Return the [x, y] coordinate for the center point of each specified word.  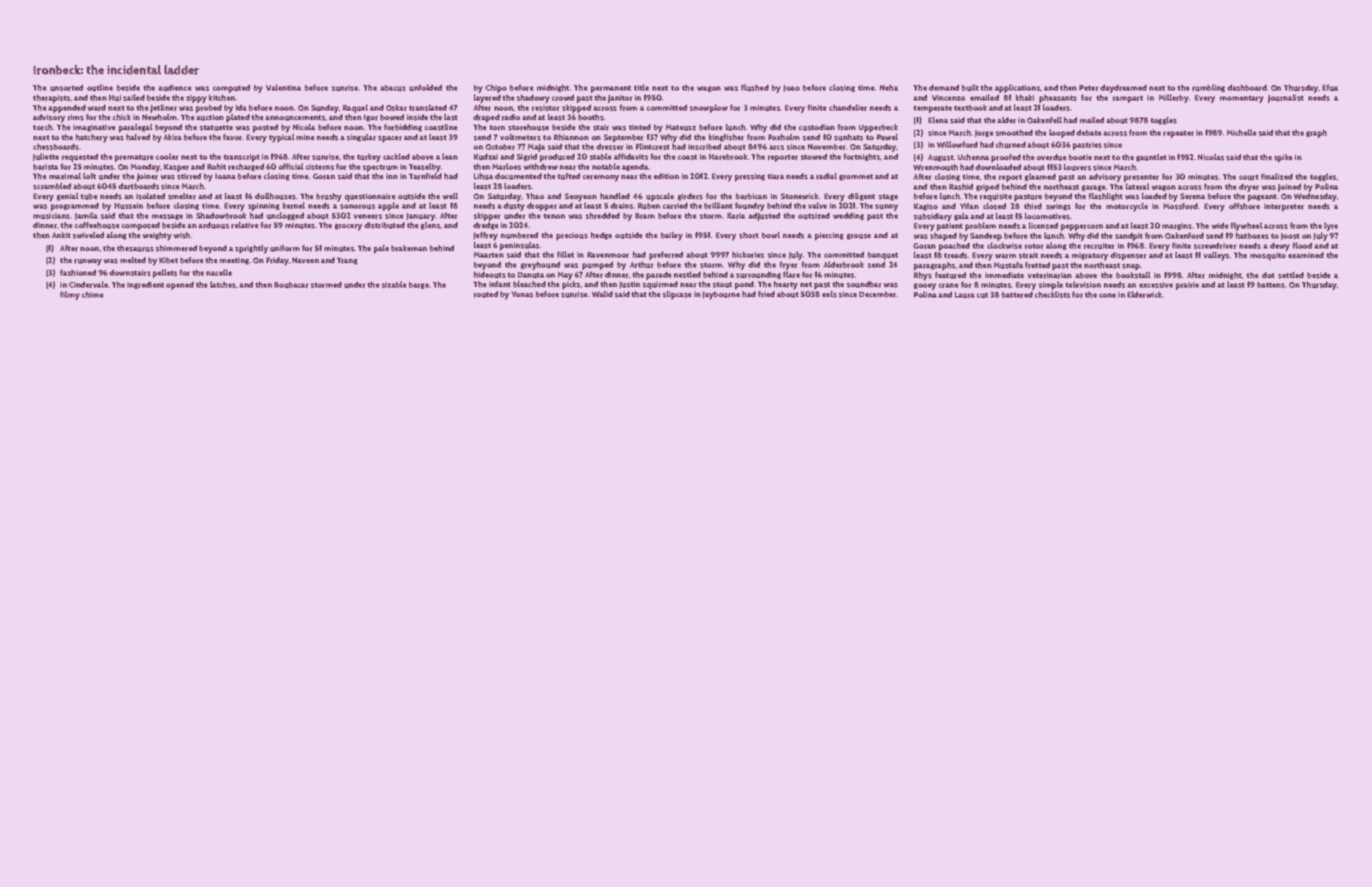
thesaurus [135, 248]
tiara [775, 176]
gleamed [1040, 177]
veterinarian [1049, 275]
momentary [1242, 99]
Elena [938, 120]
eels [829, 294]
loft [89, 176]
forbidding [403, 128]
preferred [666, 255]
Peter [1089, 88]
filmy [70, 295]
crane [949, 285]
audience [175, 88]
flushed [755, 87]
